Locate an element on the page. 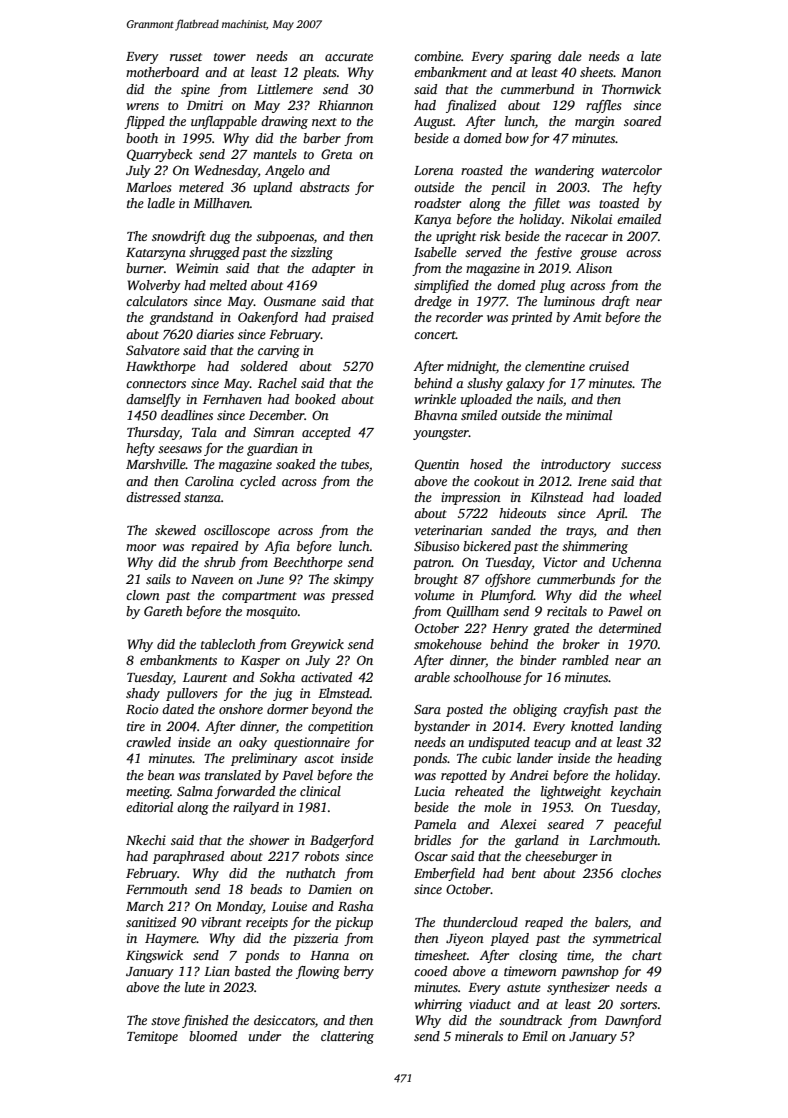  onshore is located at coordinates (241, 709).
